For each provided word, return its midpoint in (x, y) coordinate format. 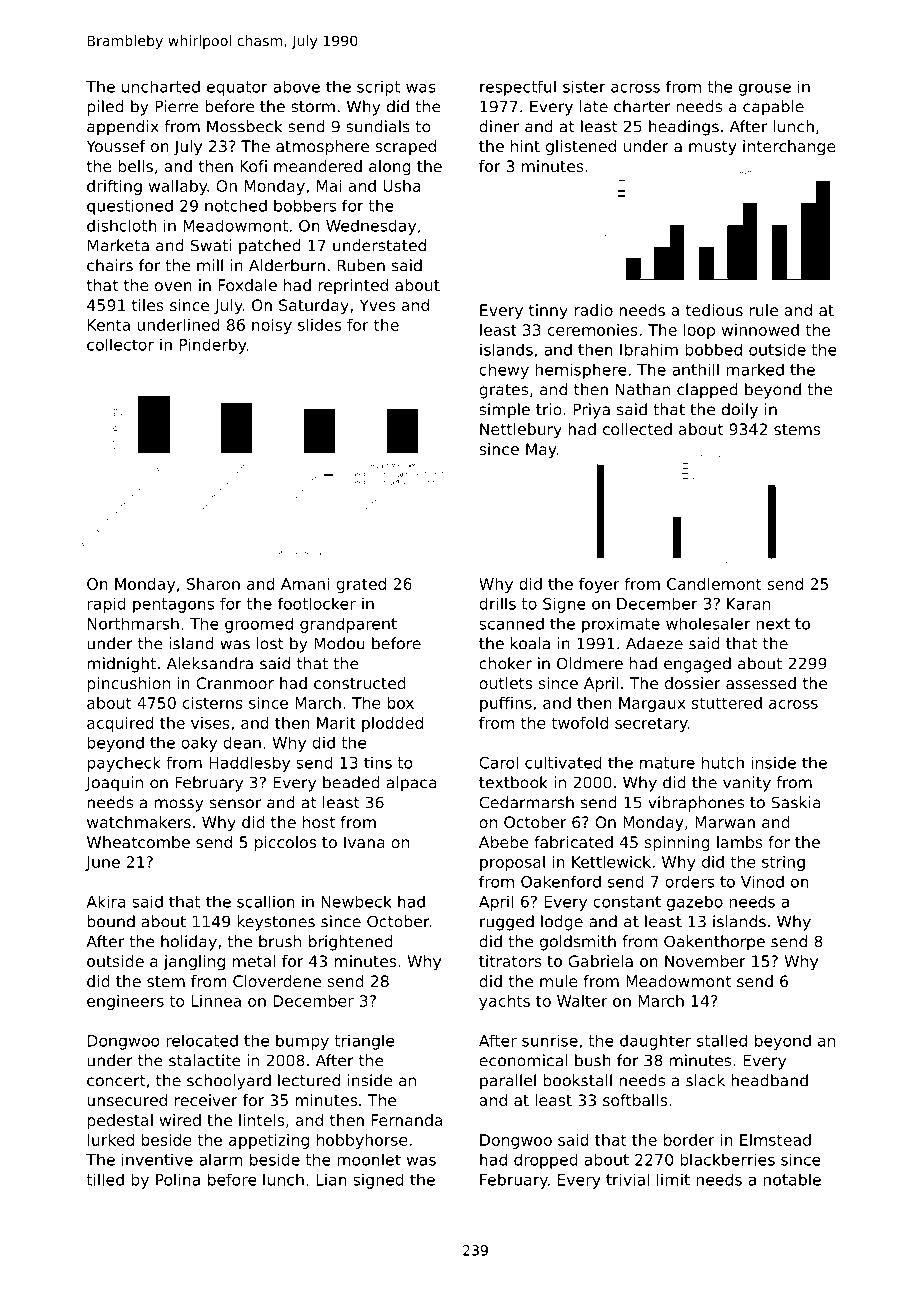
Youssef (116, 146)
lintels (261, 1120)
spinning (677, 844)
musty (713, 148)
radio (593, 310)
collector (120, 344)
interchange (789, 148)
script (378, 88)
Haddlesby (249, 764)
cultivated (563, 762)
